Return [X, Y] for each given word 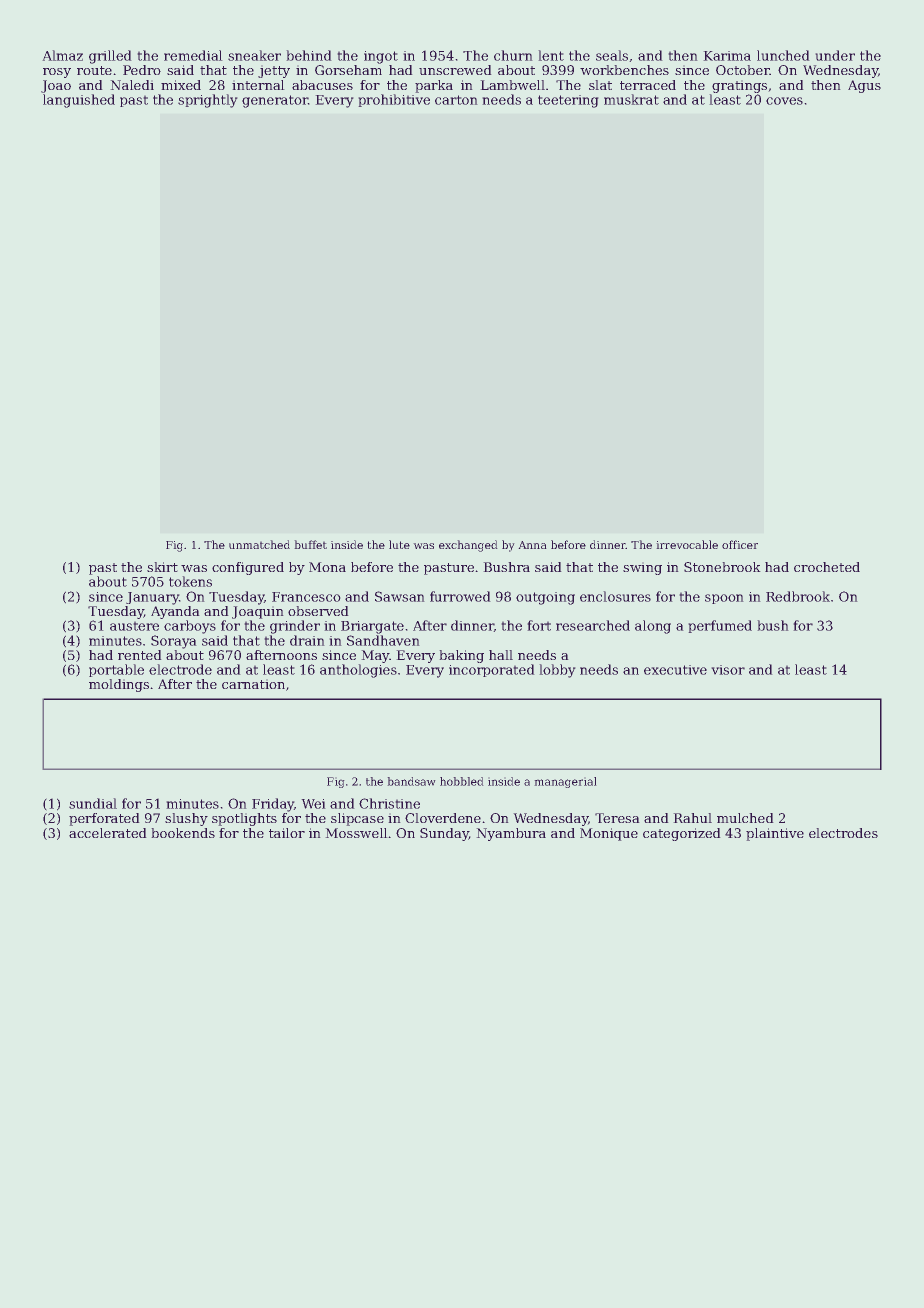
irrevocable [687, 544]
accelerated [108, 833]
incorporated [492, 670]
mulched [745, 818]
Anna [532, 545]
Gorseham [348, 70]
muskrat [631, 99]
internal [258, 85]
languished [79, 101]
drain [307, 640]
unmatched [259, 544]
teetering [568, 101]
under [835, 55]
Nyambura [511, 834]
